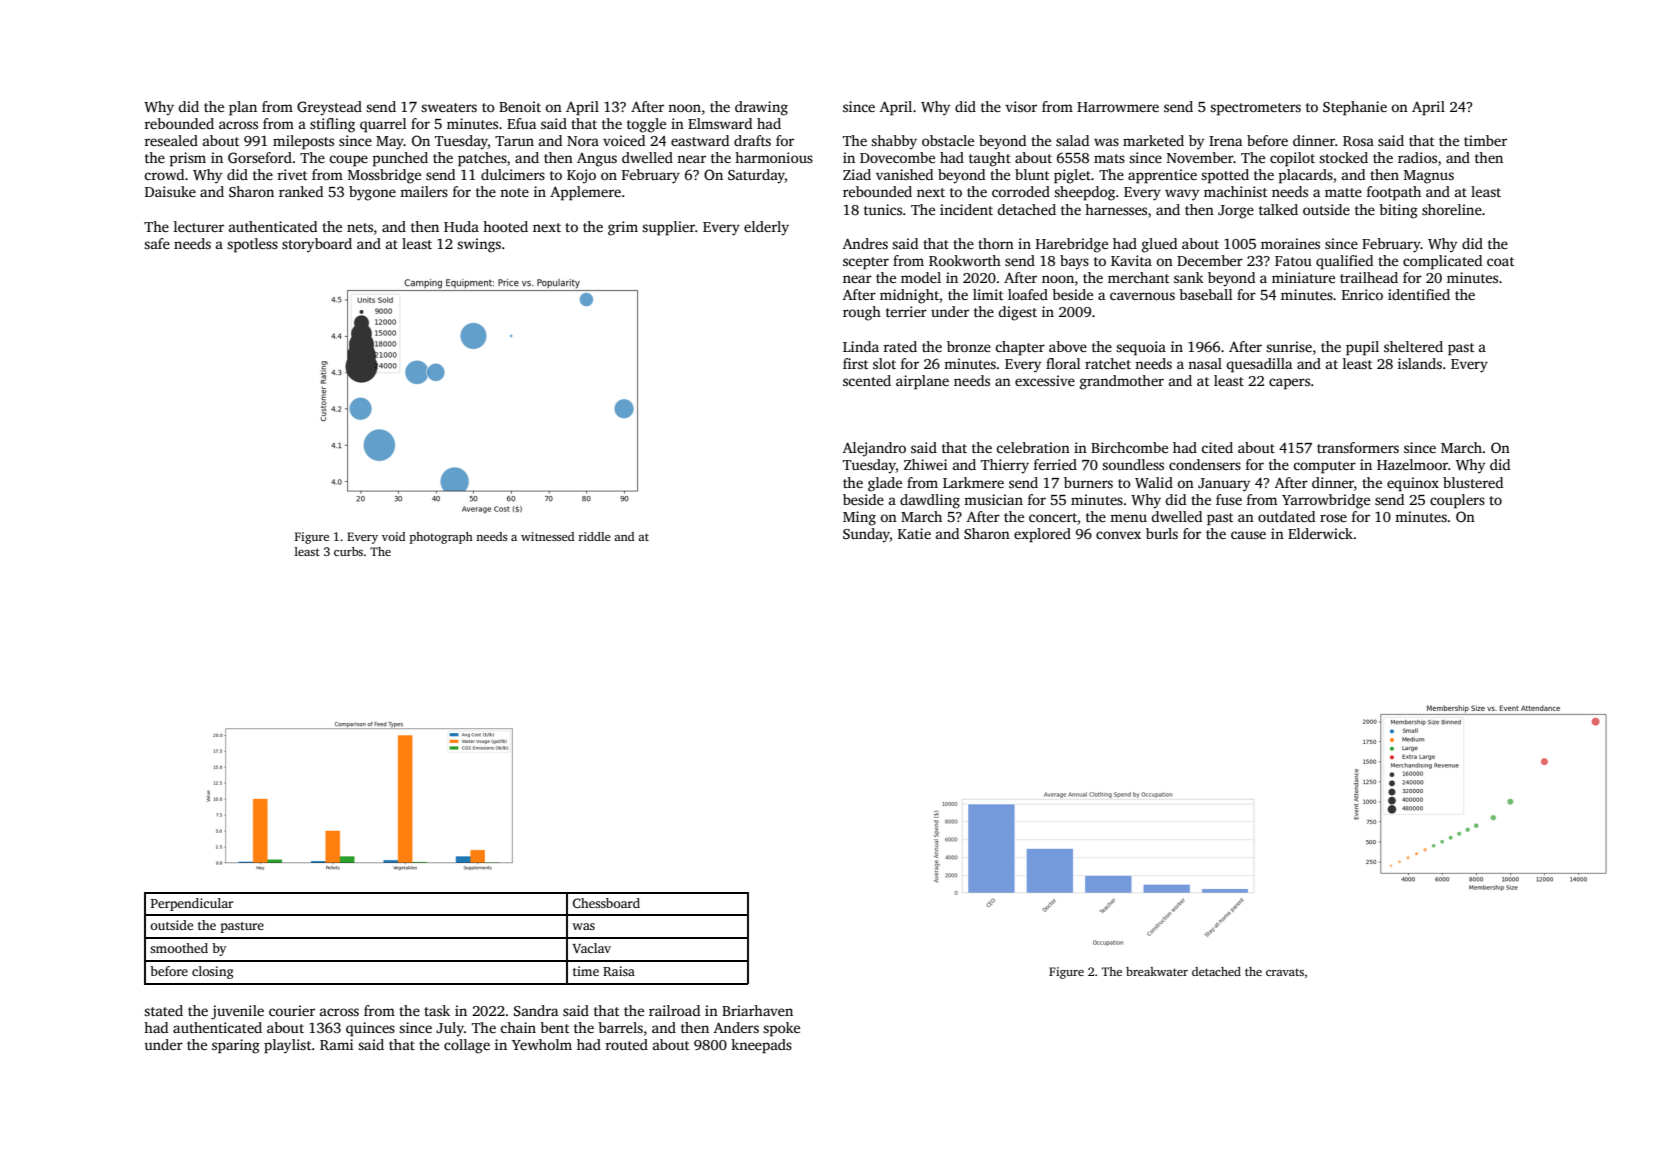 The image size is (1659, 1173). I want to click on nasal, so click(1205, 363).
